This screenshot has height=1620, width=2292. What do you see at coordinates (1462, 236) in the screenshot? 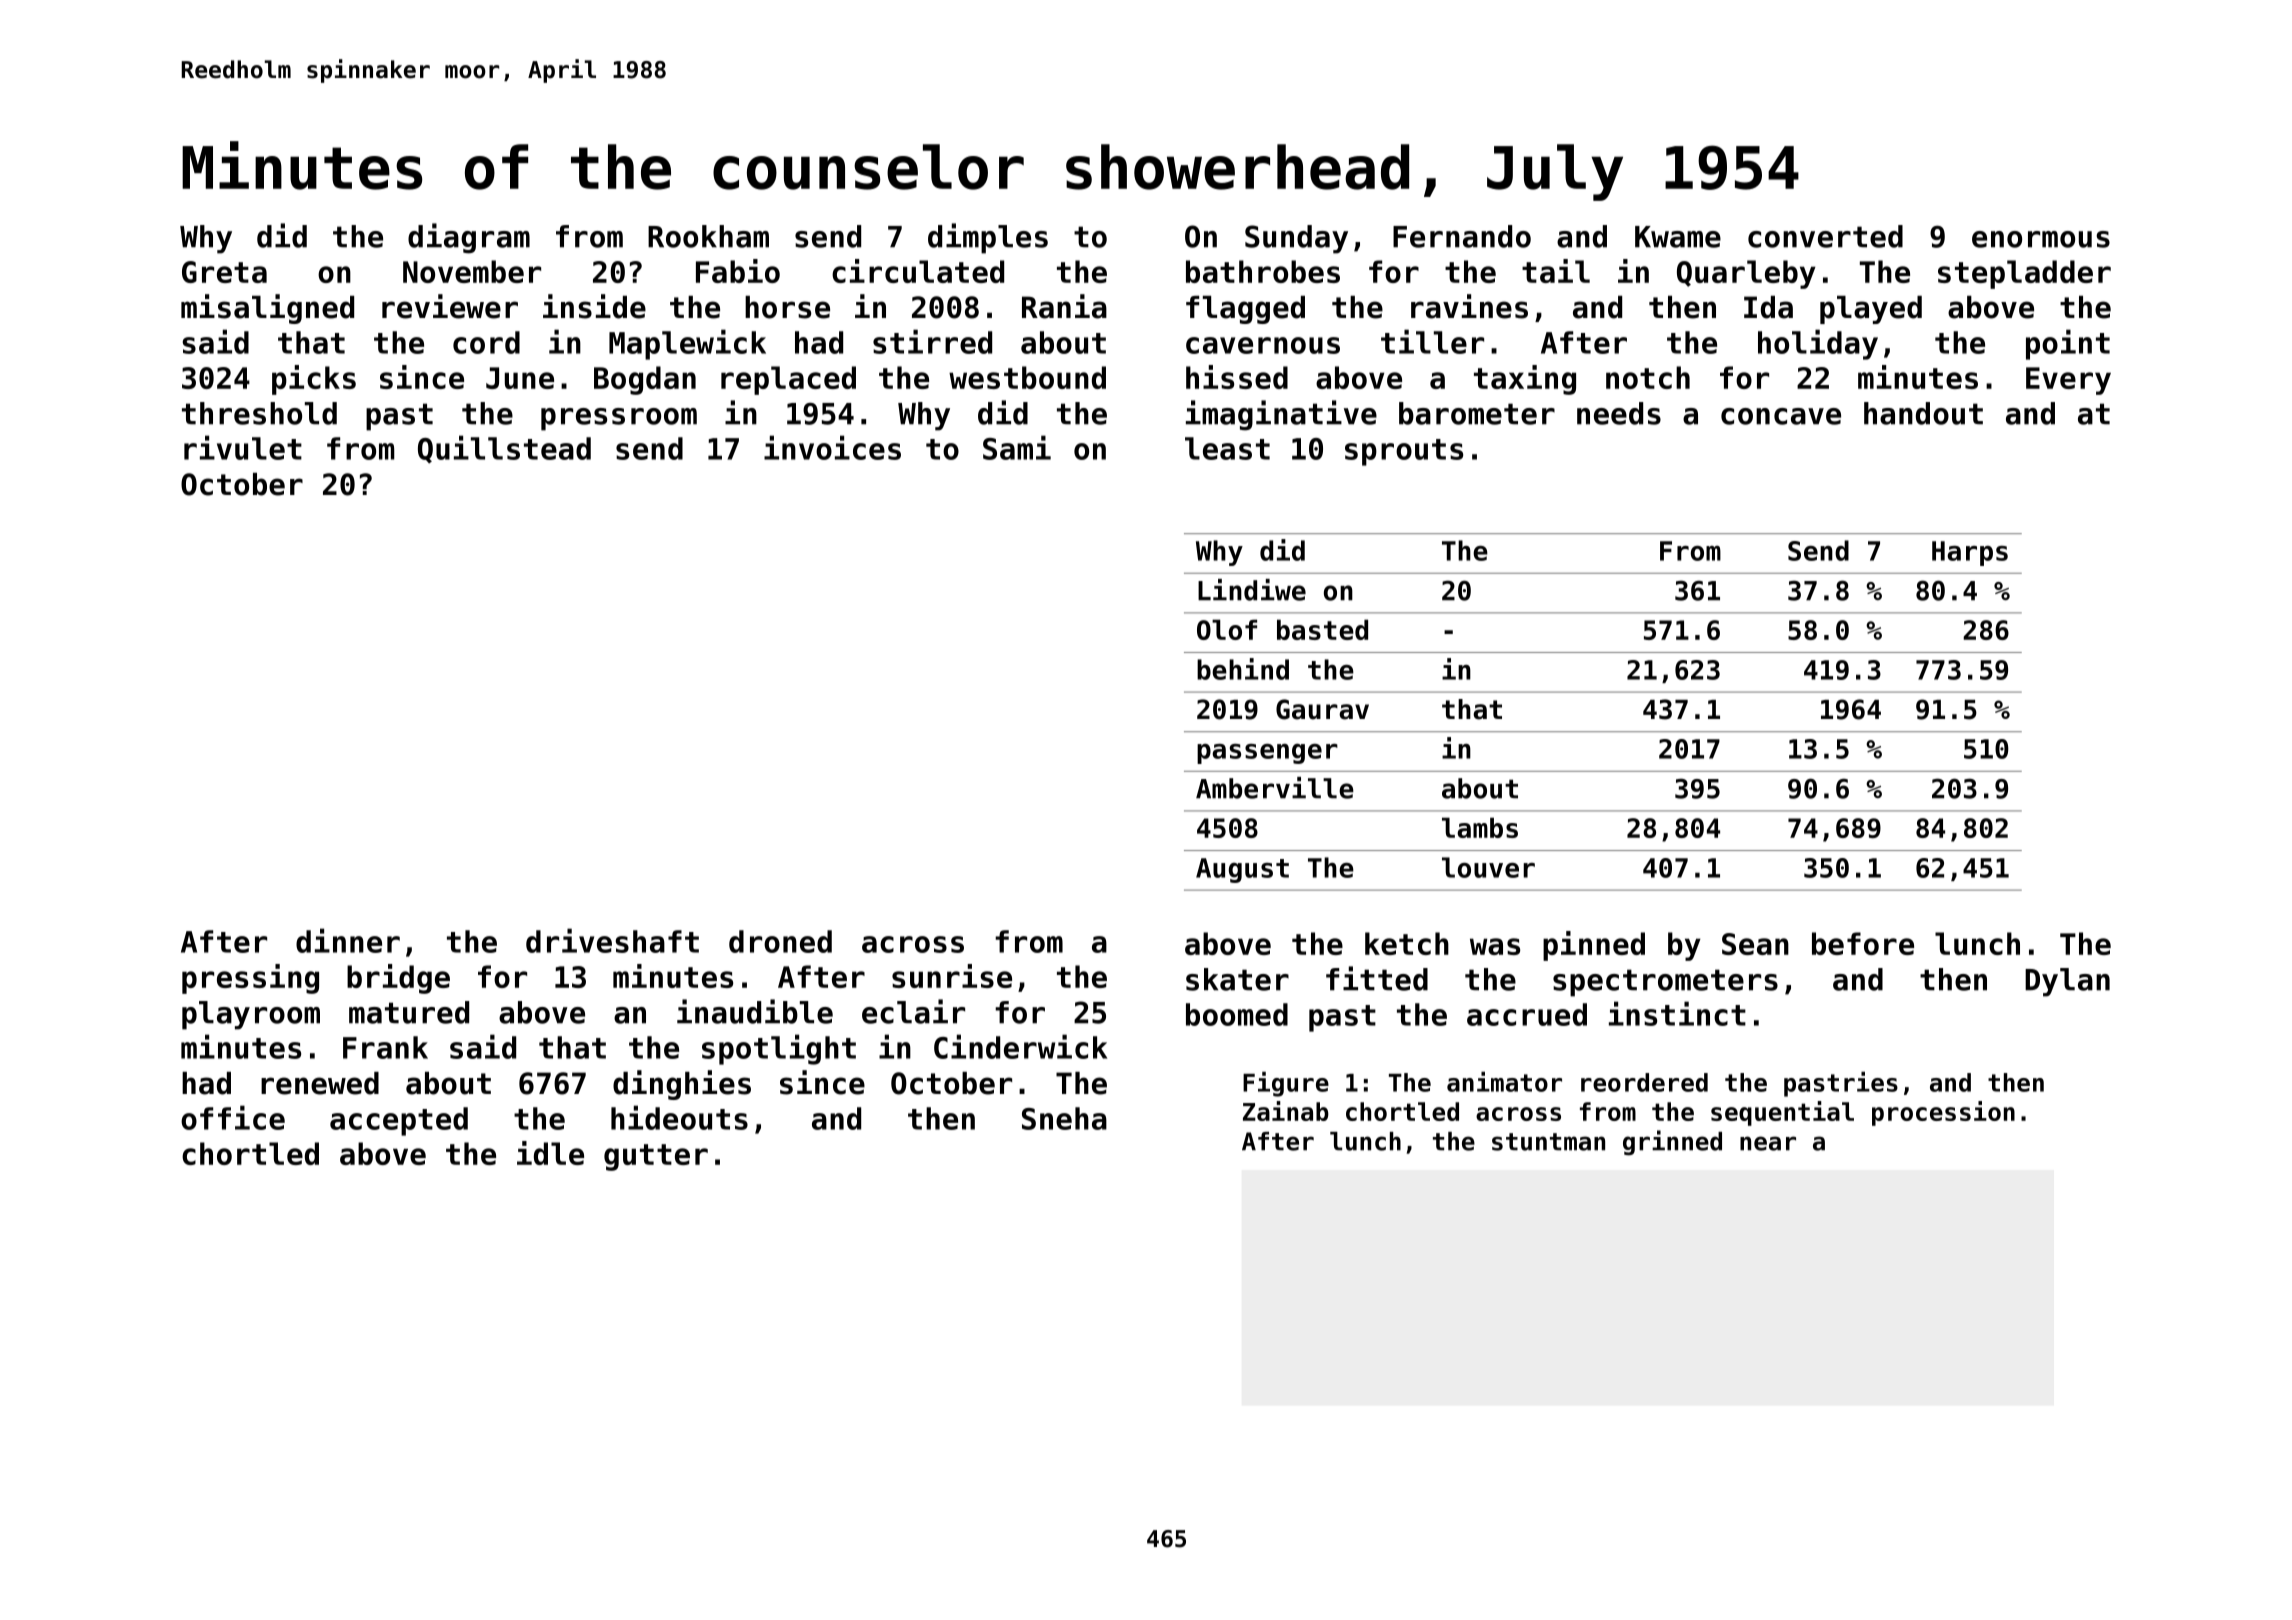
I see `Fernando` at bounding box center [1462, 236].
